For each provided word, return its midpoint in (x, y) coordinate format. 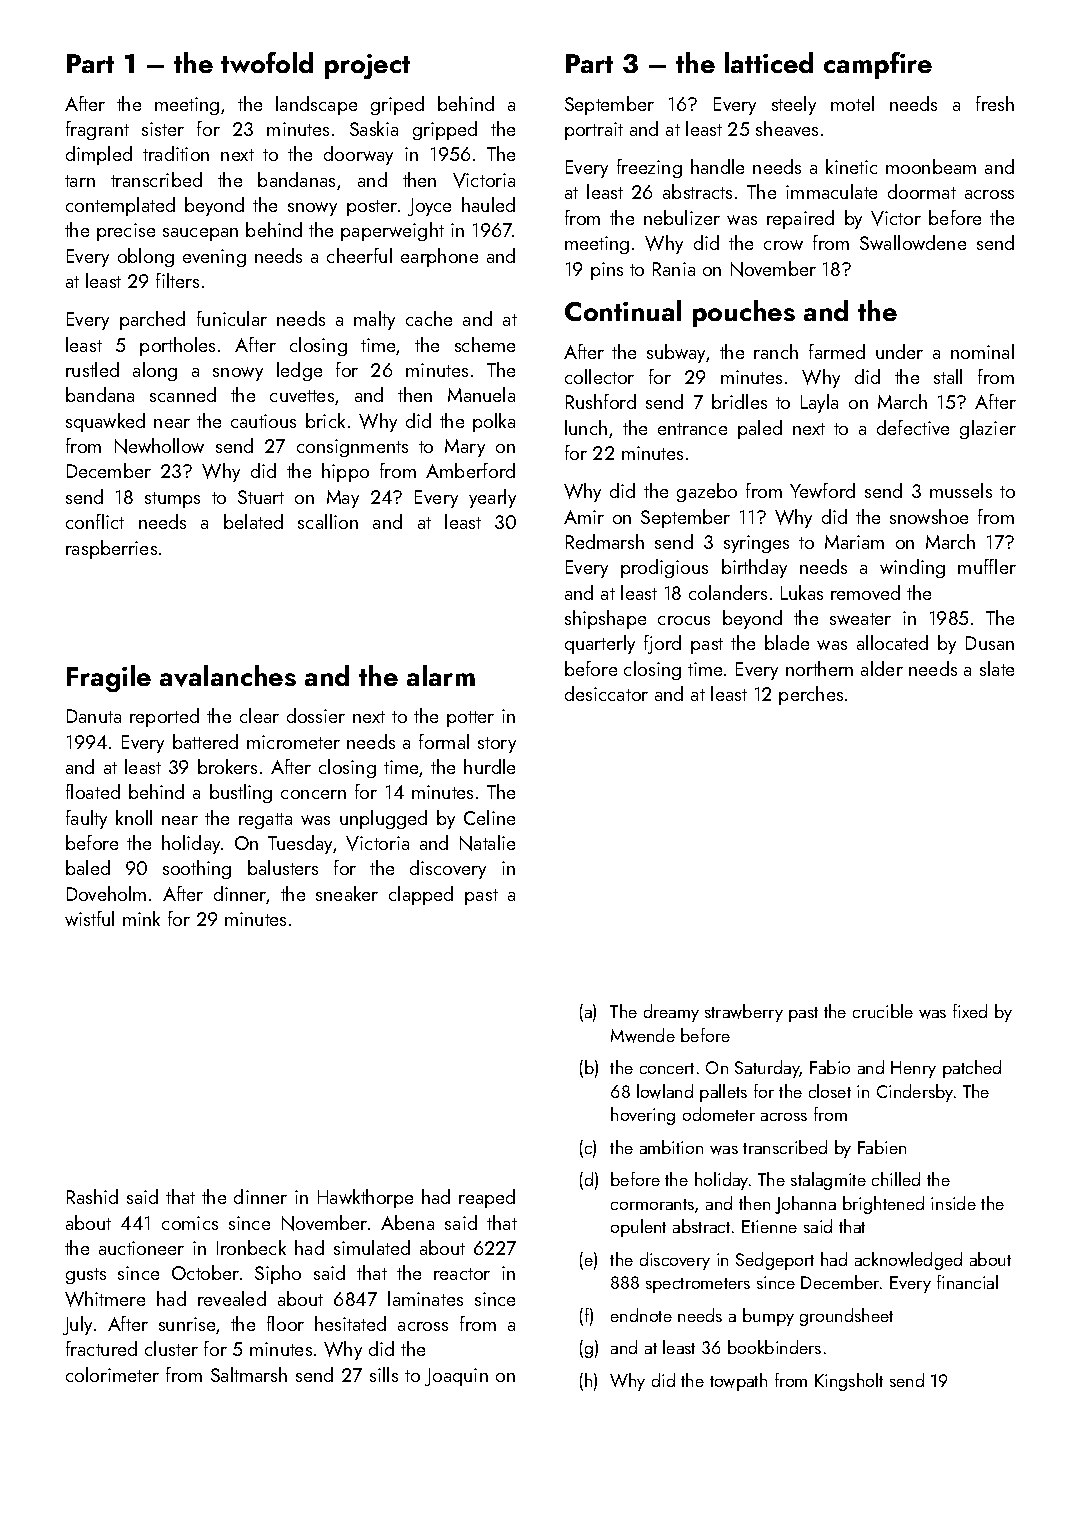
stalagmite (828, 1181)
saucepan (200, 234)
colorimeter (112, 1374)
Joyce (429, 207)
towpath (738, 1382)
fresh (995, 103)
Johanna (805, 1205)
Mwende (643, 1035)
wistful (89, 918)
